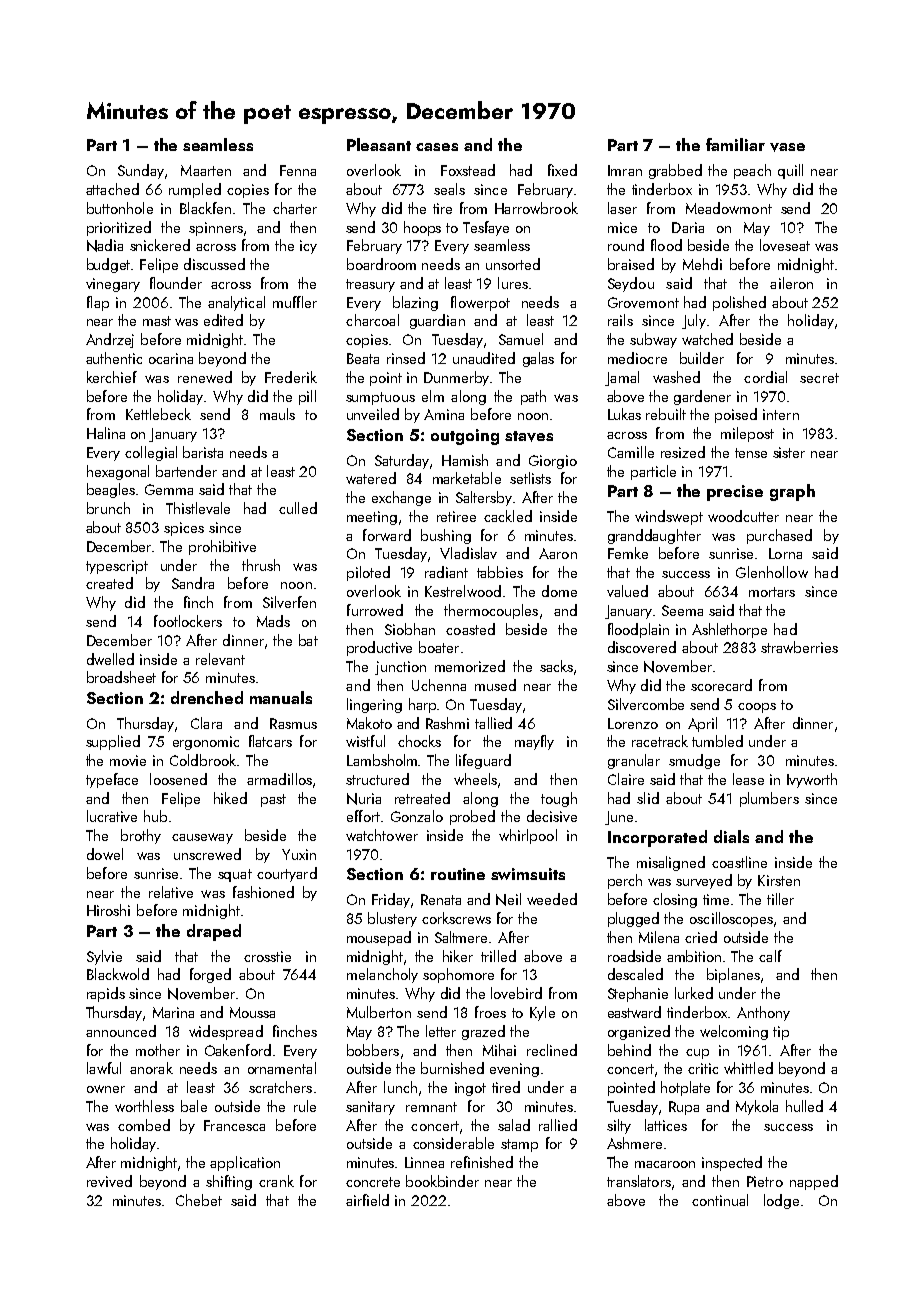  I want to click on Silverfen, so click(289, 602).
